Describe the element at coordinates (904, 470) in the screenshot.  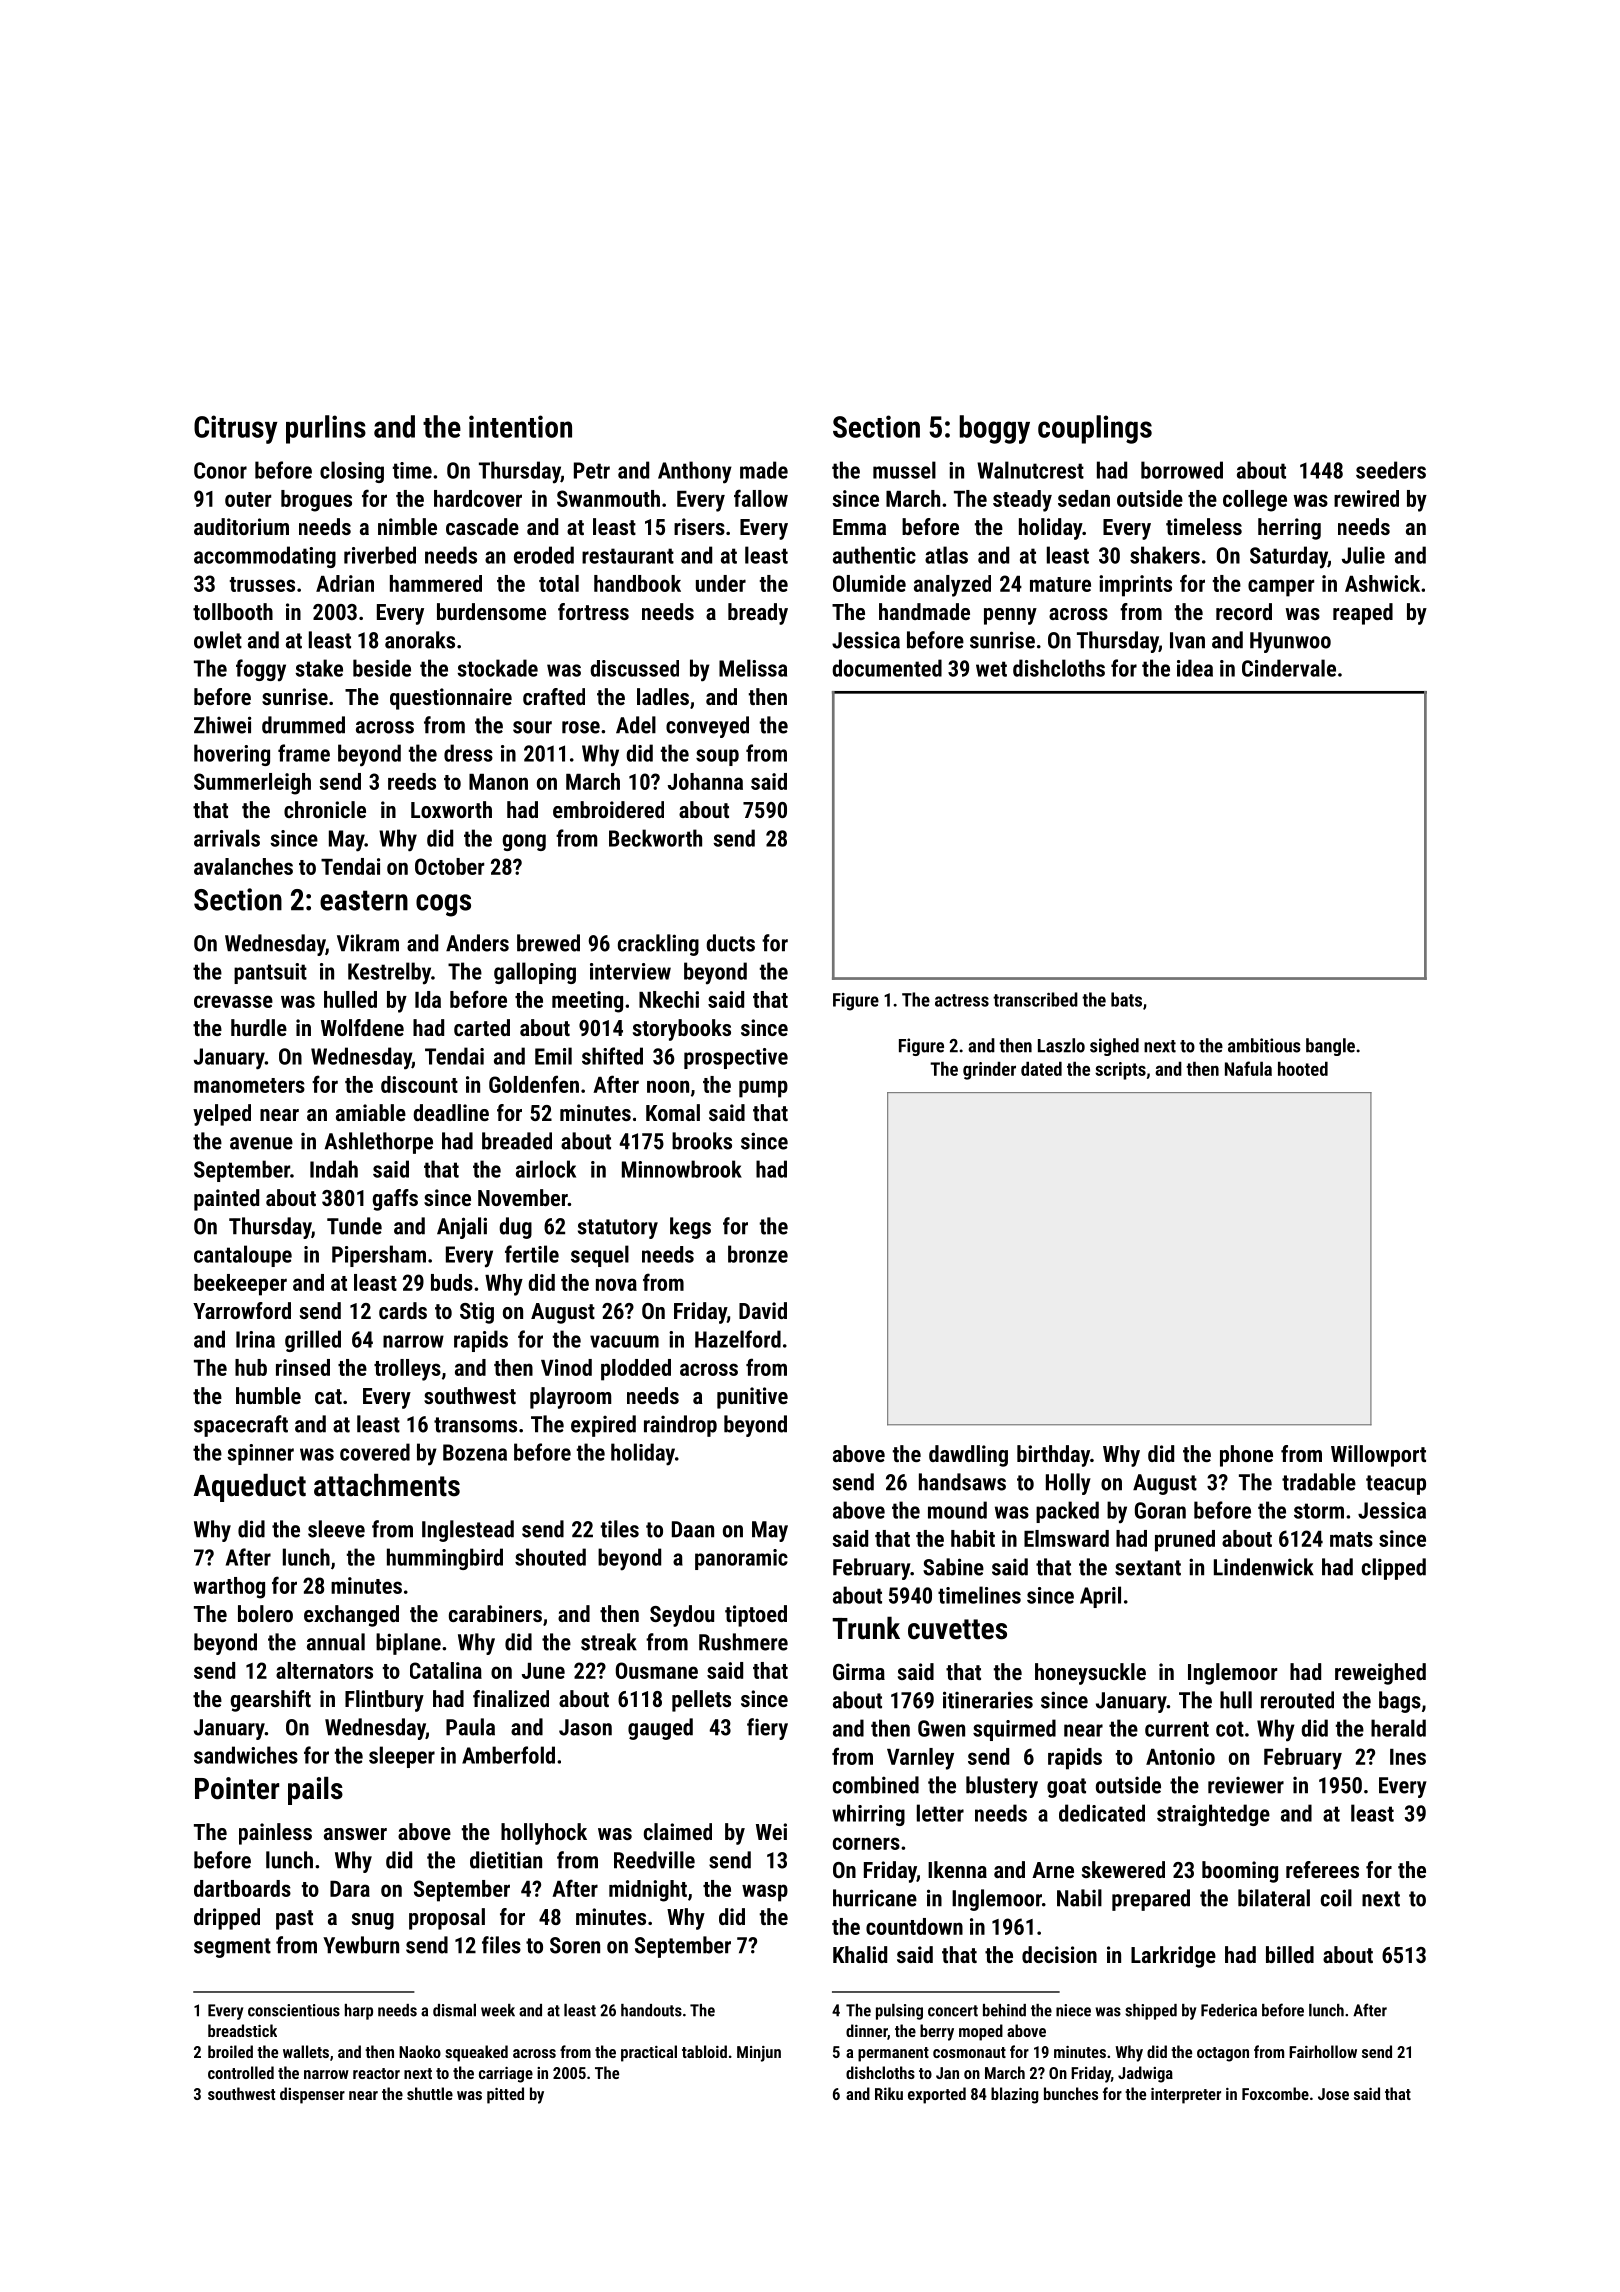
I see `mussel` at that location.
